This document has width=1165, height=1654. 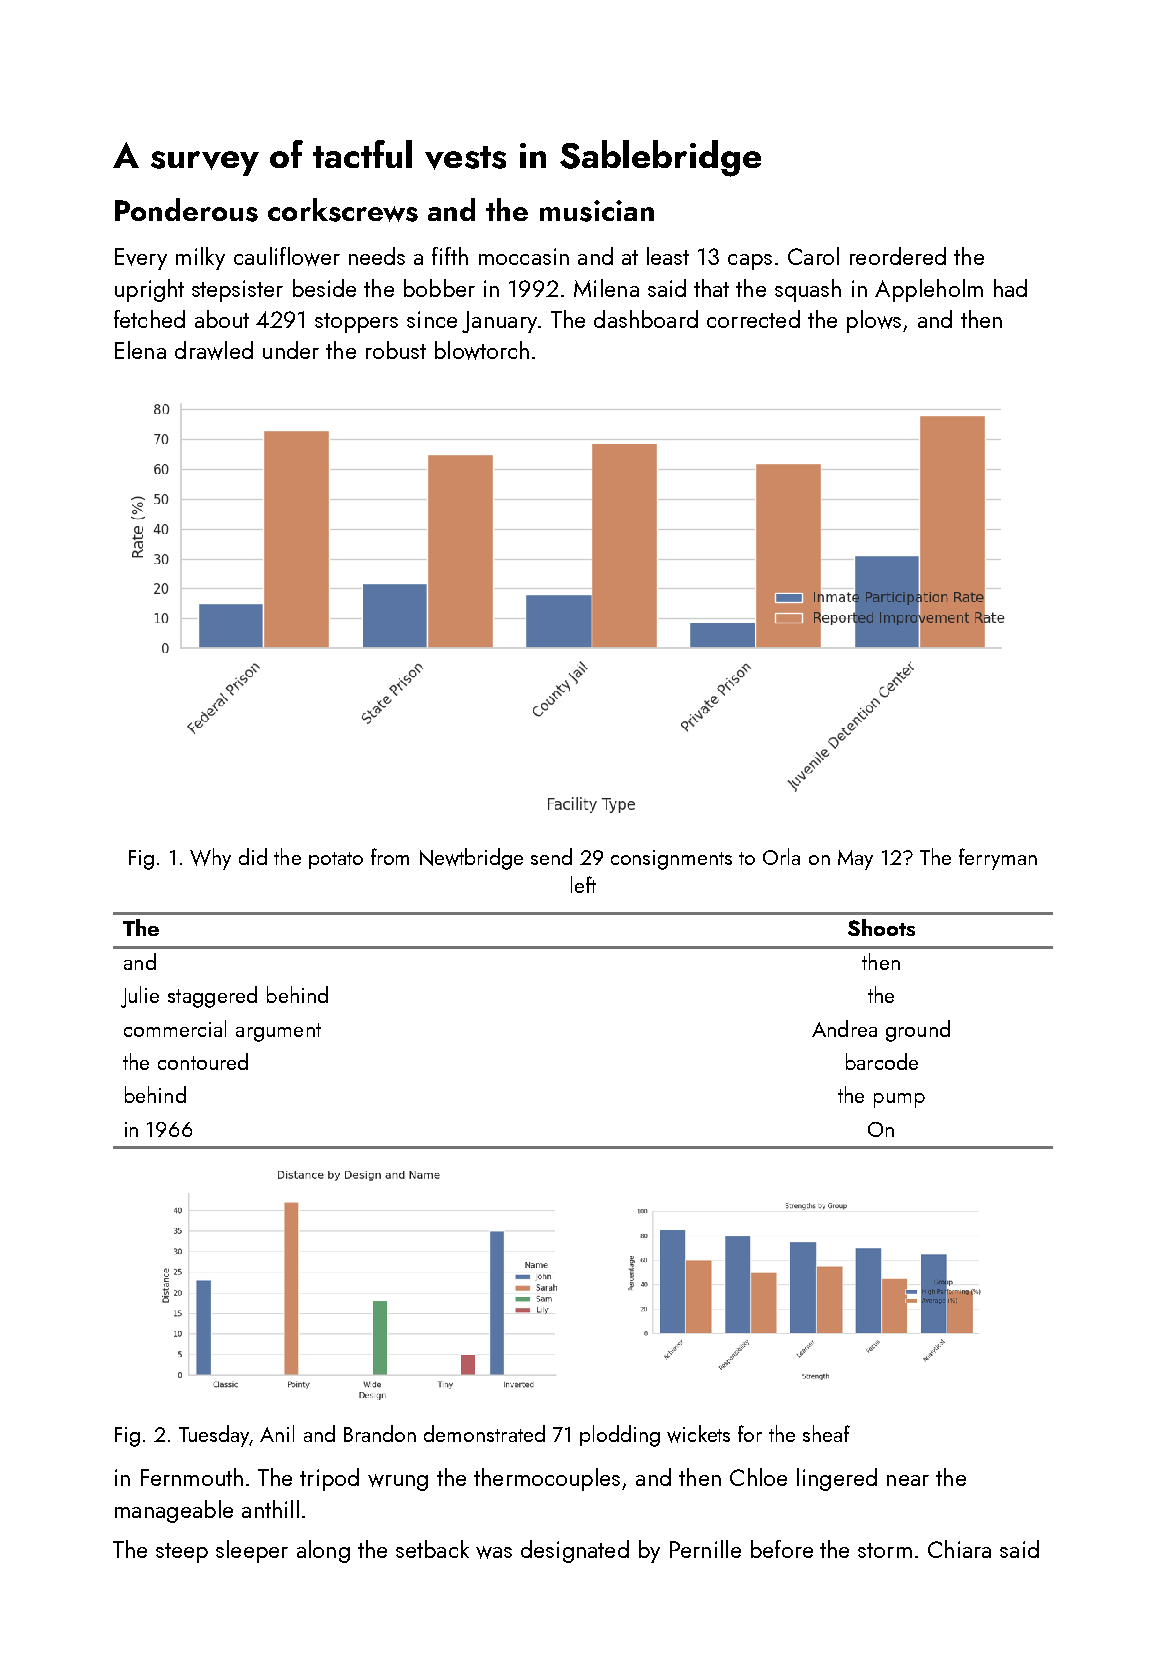 What do you see at coordinates (671, 860) in the document?
I see `consignments` at bounding box center [671, 860].
